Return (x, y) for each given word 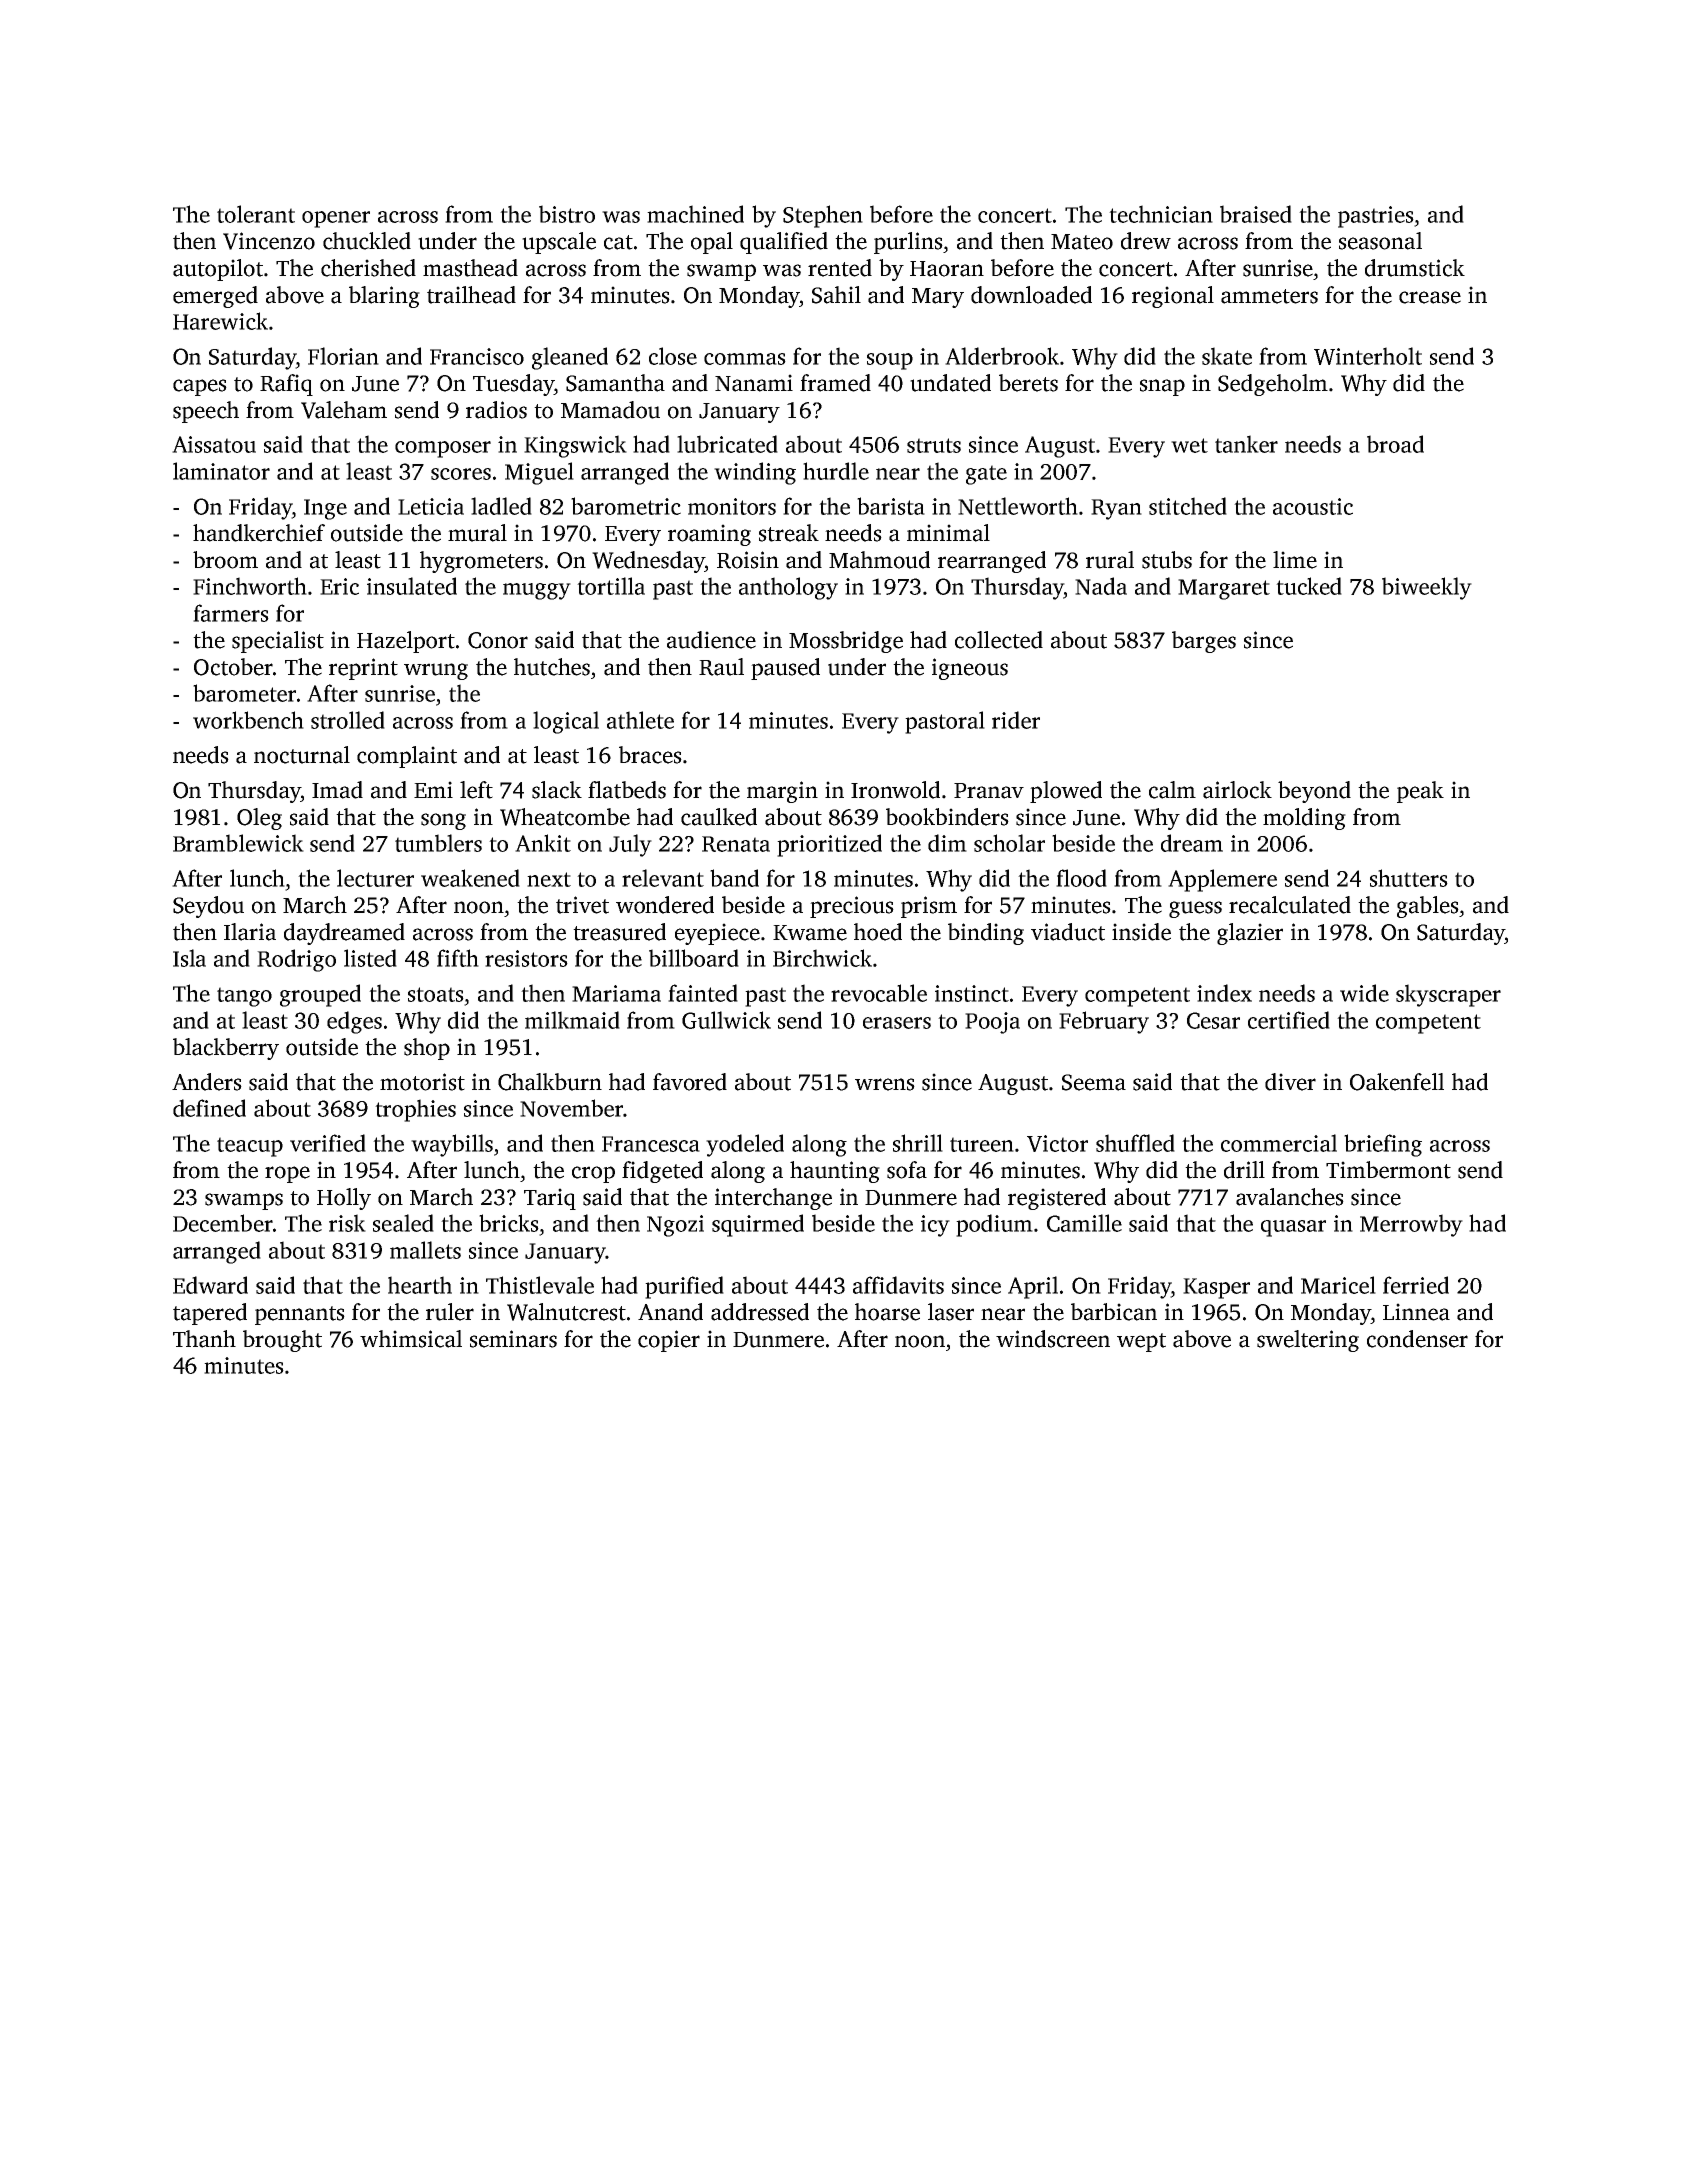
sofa (907, 1170)
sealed (403, 1223)
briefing (1383, 1145)
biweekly (1427, 588)
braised (1256, 214)
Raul (721, 667)
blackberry (226, 1049)
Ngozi (675, 1226)
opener (336, 219)
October (233, 667)
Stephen (823, 216)
